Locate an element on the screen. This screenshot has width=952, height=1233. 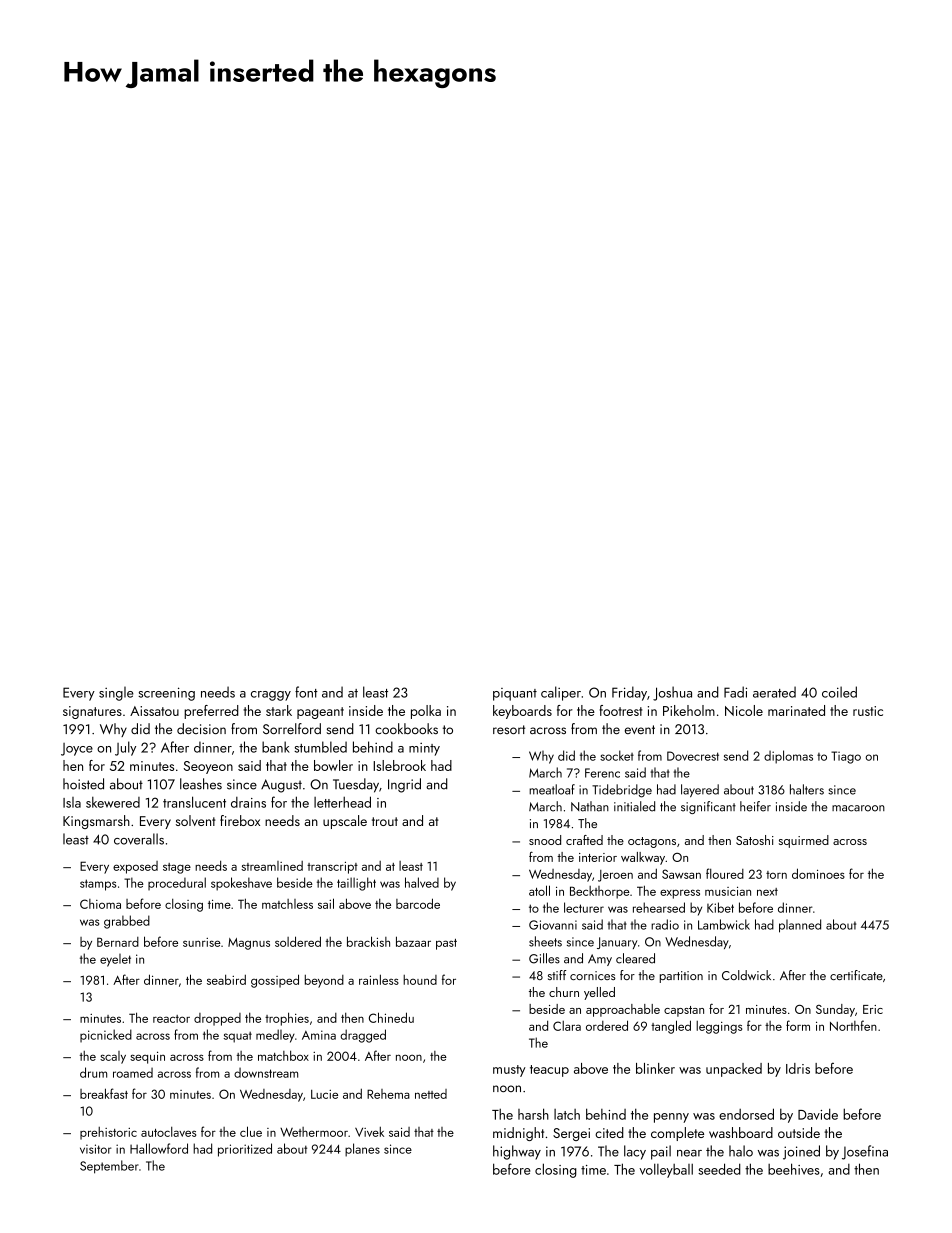
highway is located at coordinates (517, 1152).
